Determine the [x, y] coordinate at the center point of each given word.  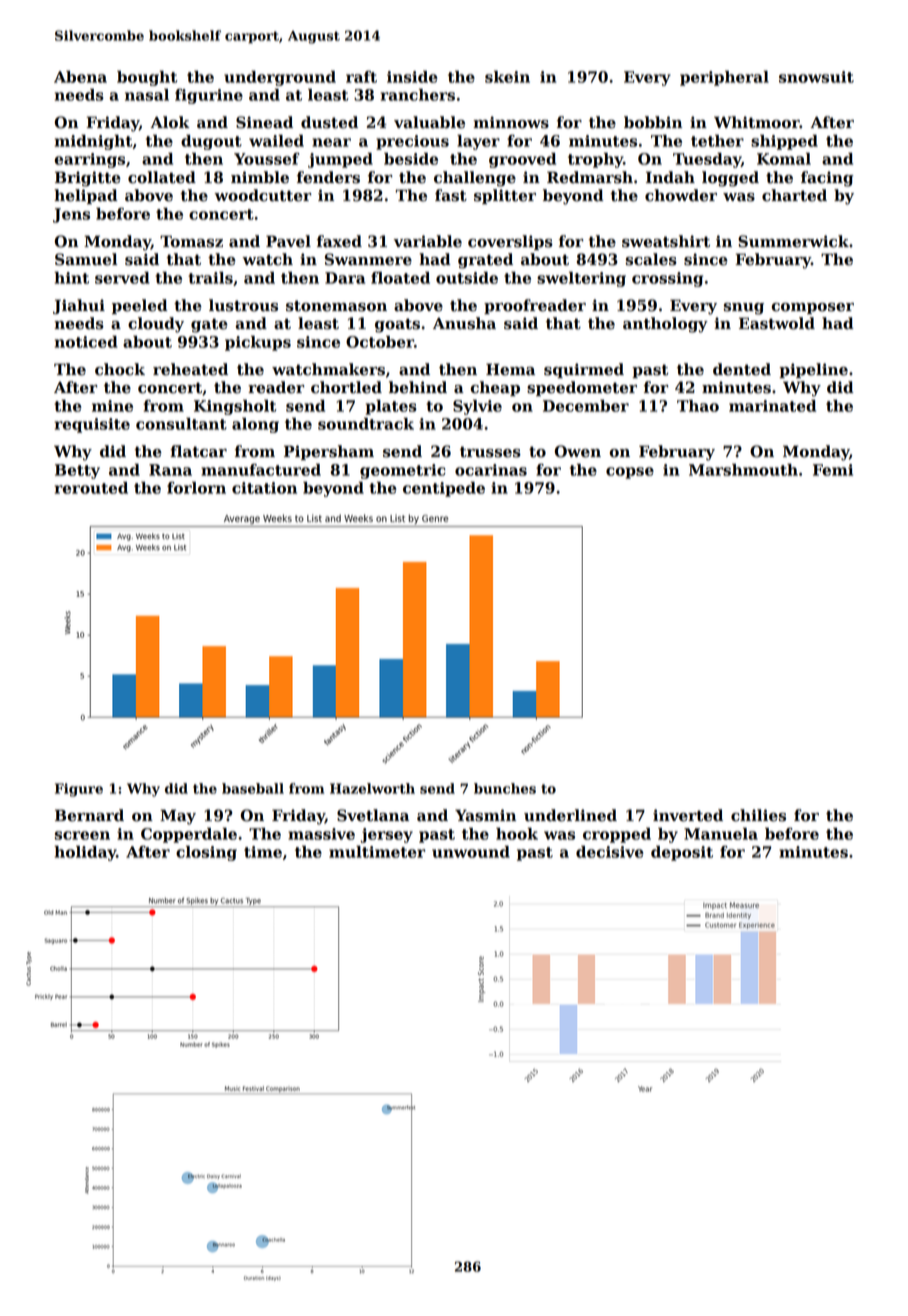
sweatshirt [666, 241]
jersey [387, 835]
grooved [522, 160]
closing [206, 853]
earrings [89, 160]
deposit [682, 853]
